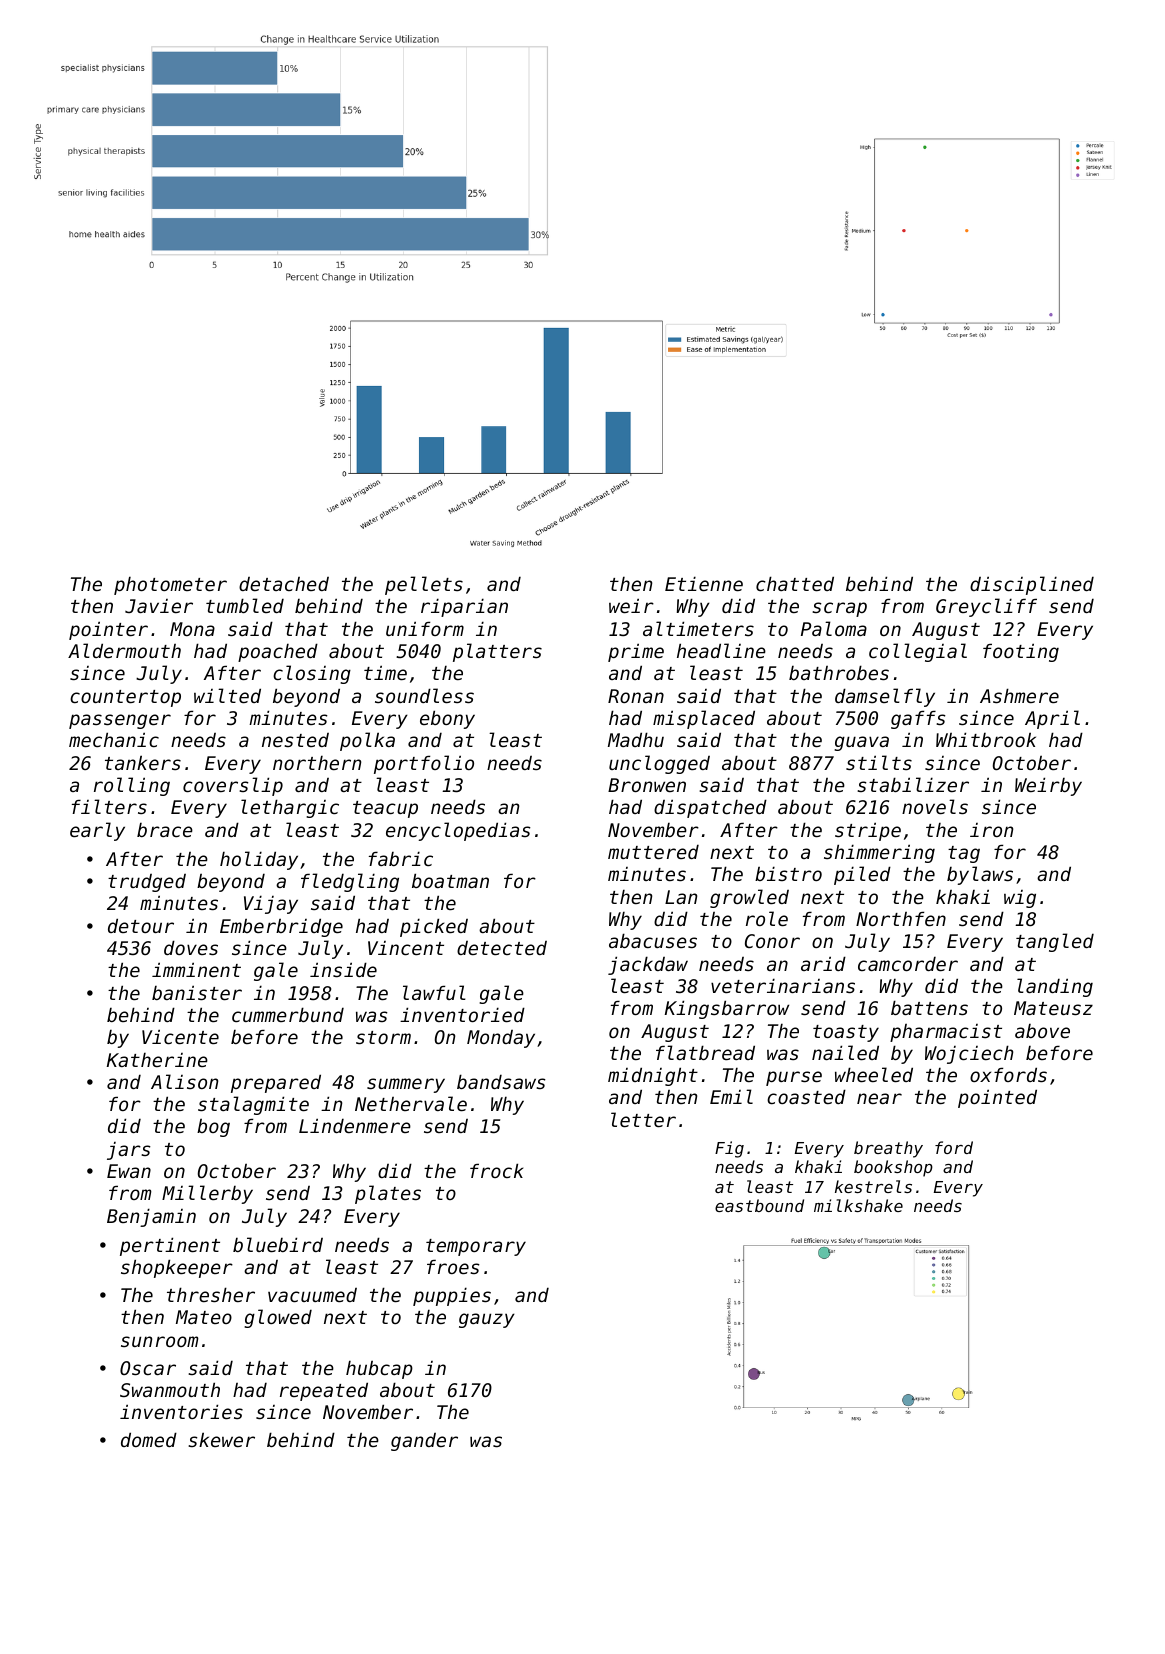 This document has width=1165, height=1654. I want to click on footing, so click(1021, 652).
